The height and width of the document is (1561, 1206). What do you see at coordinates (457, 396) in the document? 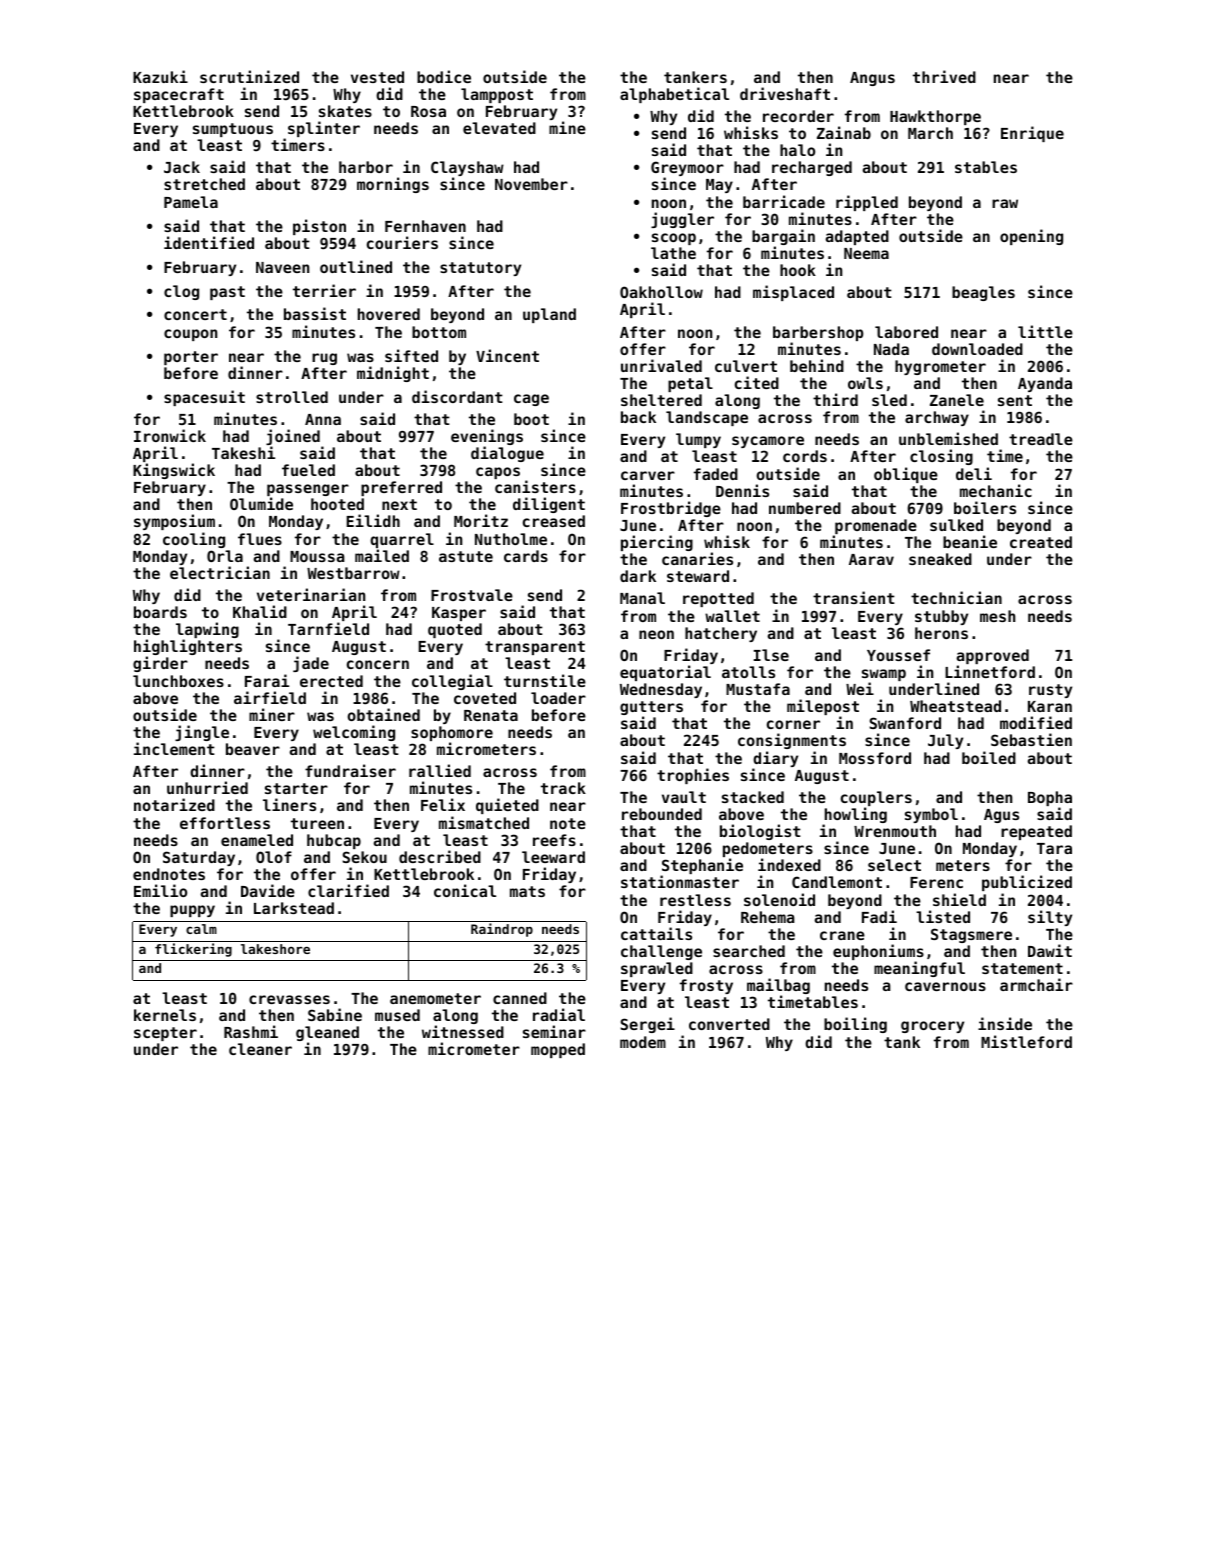
I see `discordant` at bounding box center [457, 396].
